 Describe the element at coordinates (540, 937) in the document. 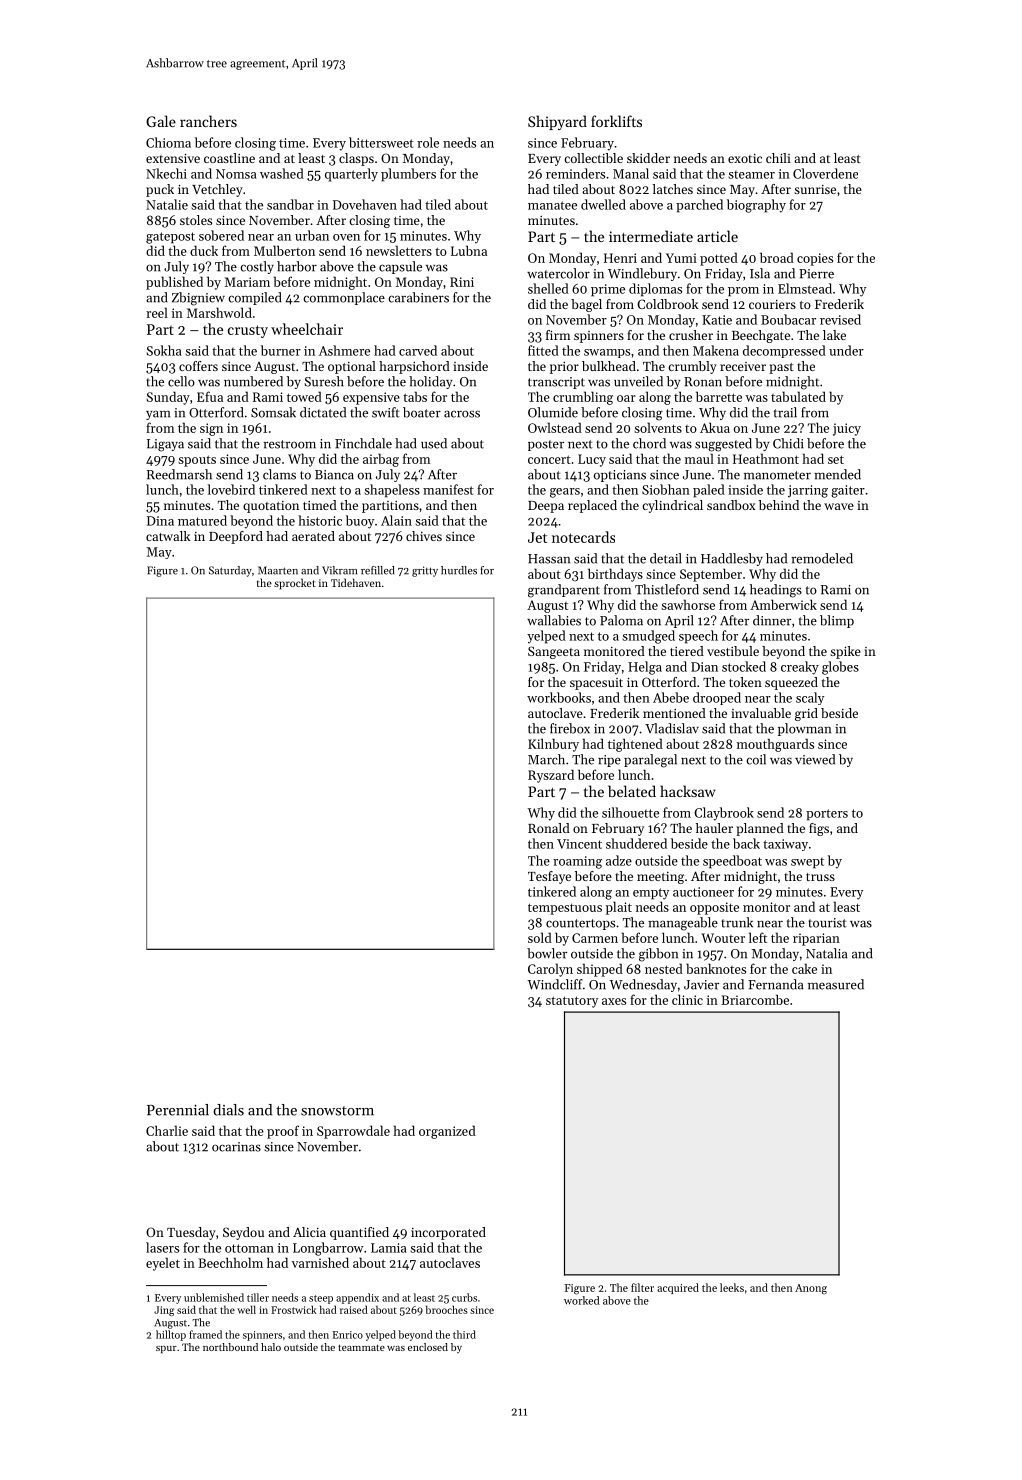

I see `sold` at that location.
